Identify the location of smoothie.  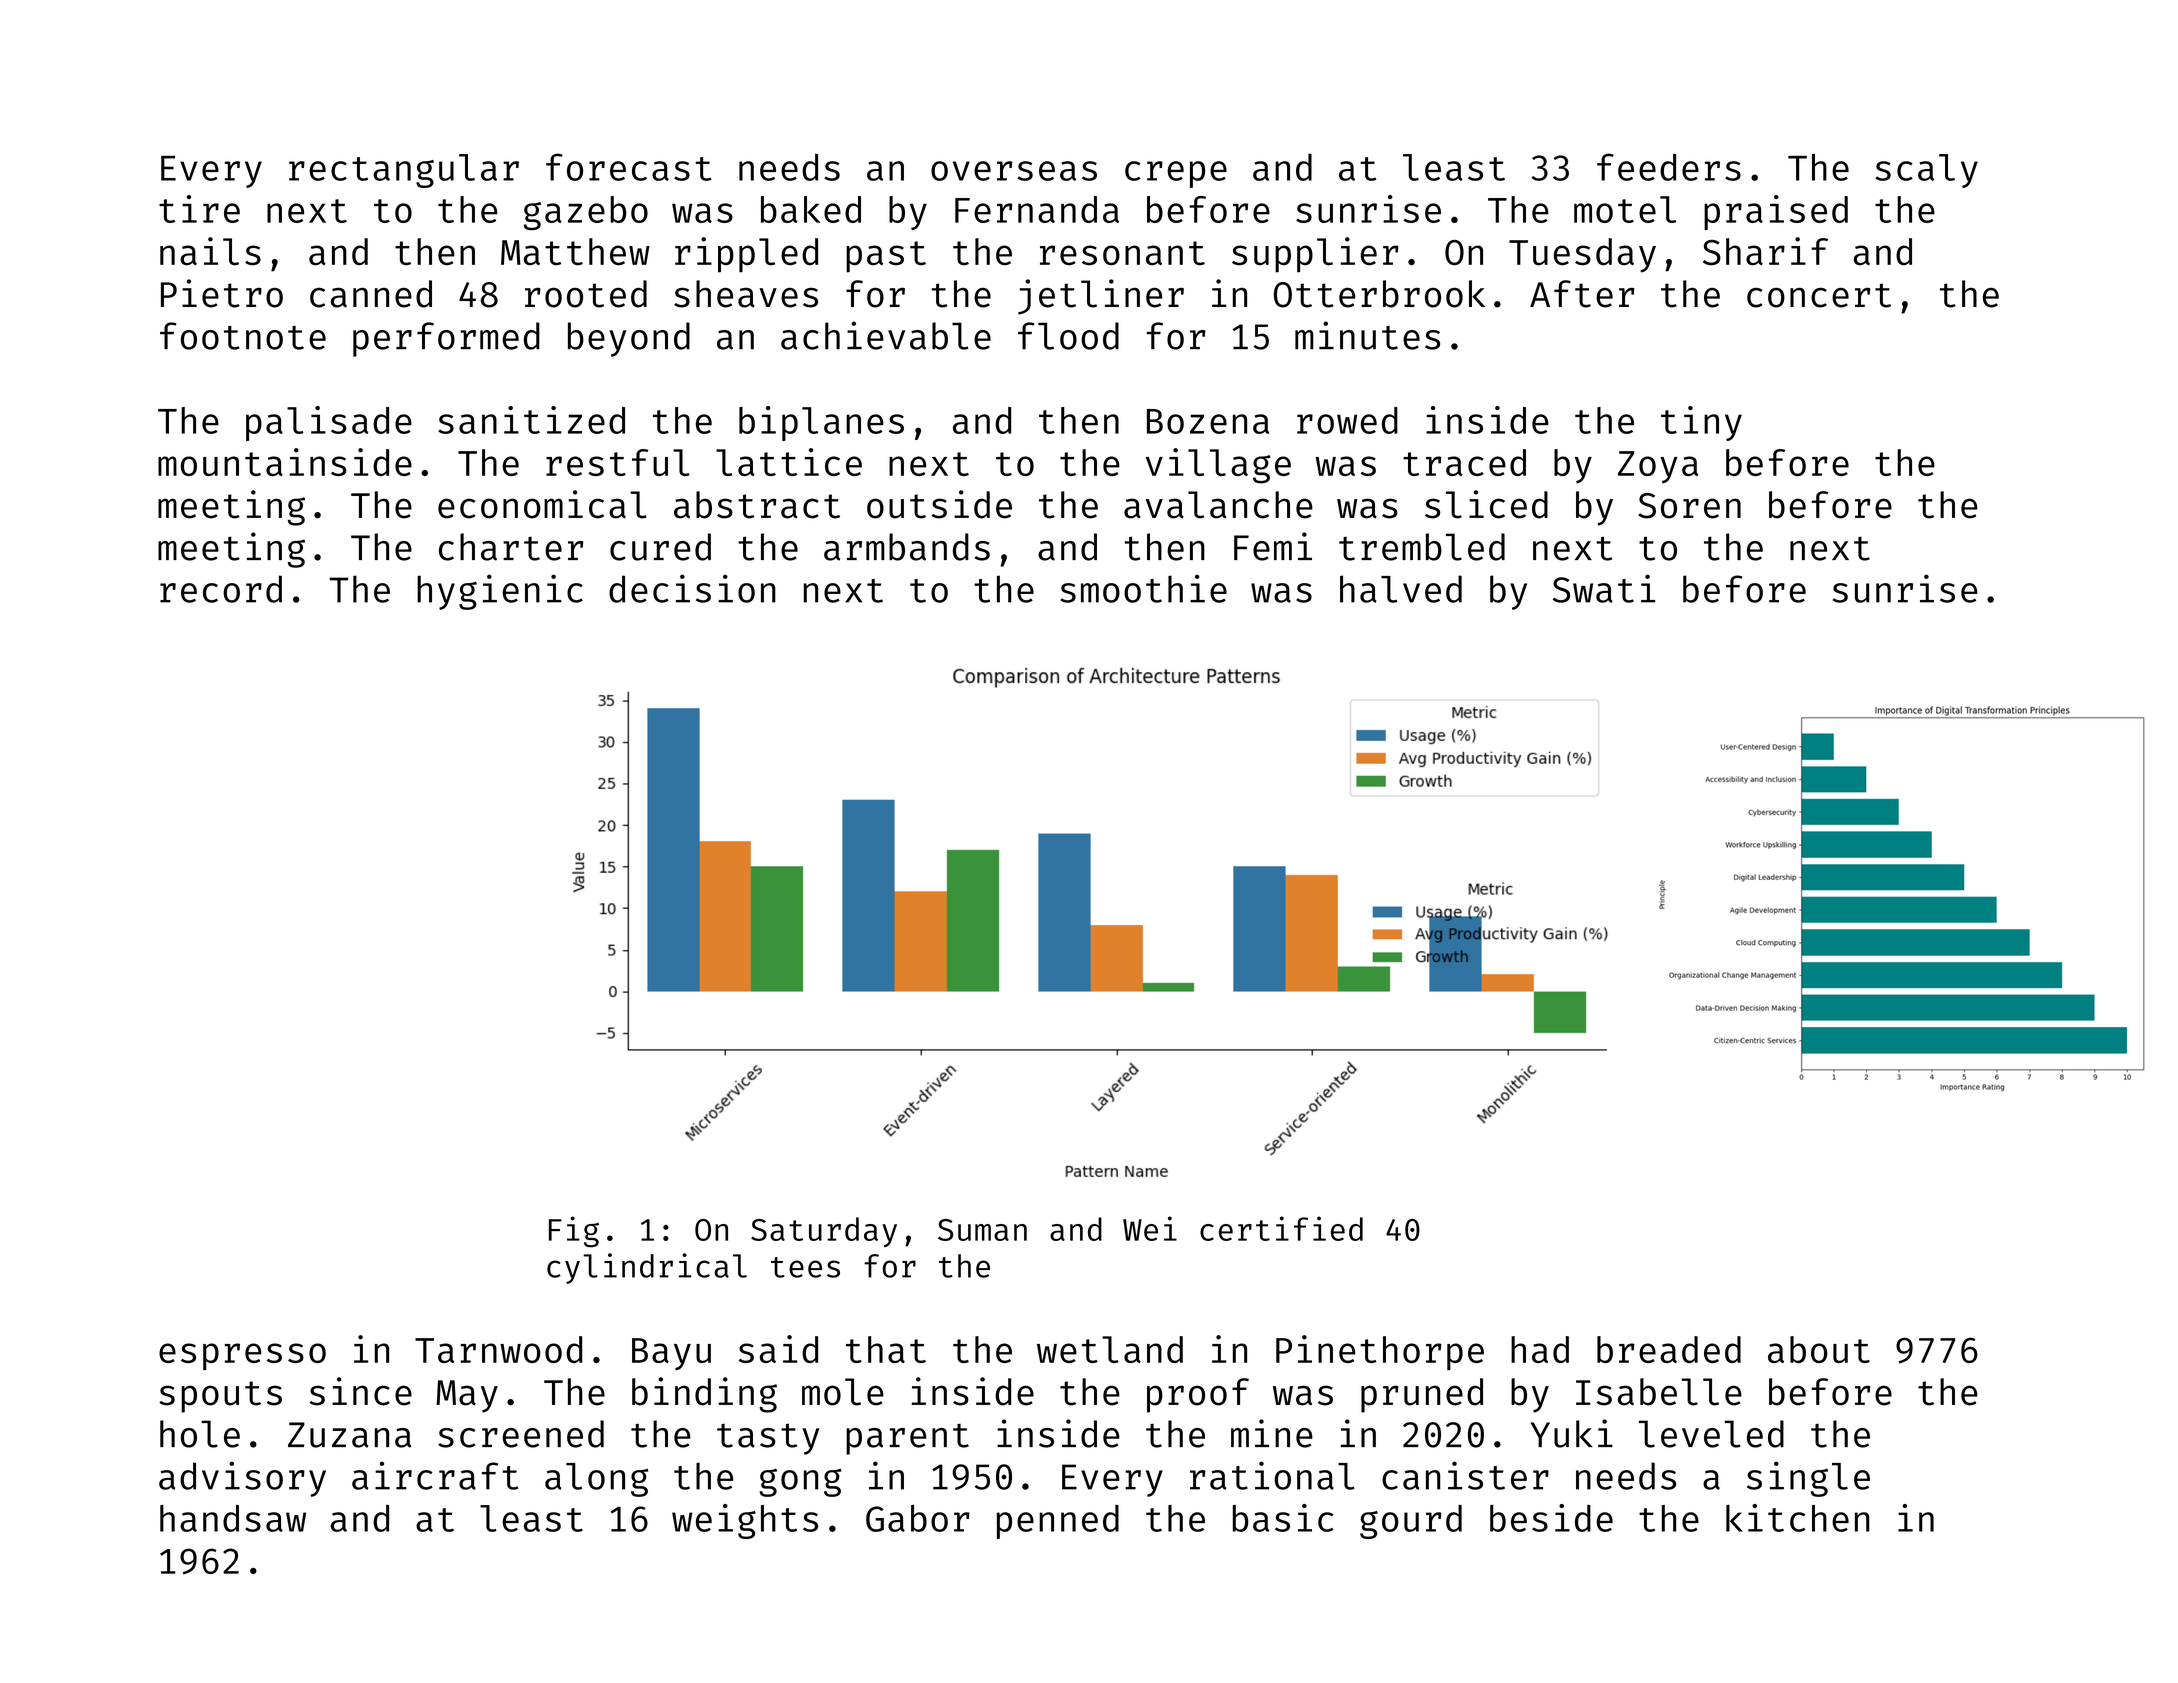
(1143, 588).
